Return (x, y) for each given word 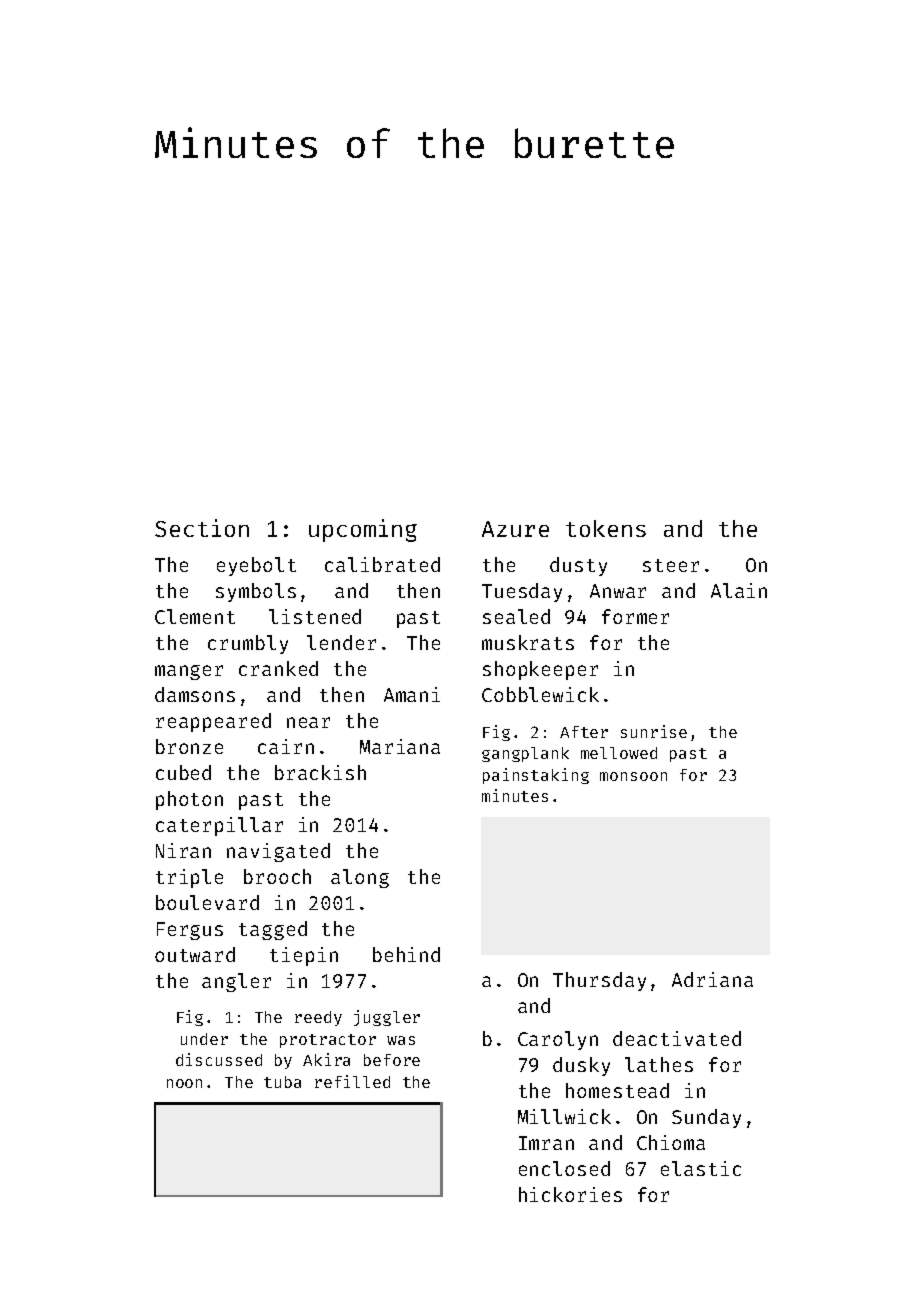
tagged (273, 930)
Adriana (712, 979)
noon (184, 1083)
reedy (318, 1018)
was (401, 1040)
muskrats (528, 642)
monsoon (633, 776)
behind (406, 954)
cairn (286, 746)
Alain (739, 590)
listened (315, 616)
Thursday (599, 981)
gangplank (525, 754)
